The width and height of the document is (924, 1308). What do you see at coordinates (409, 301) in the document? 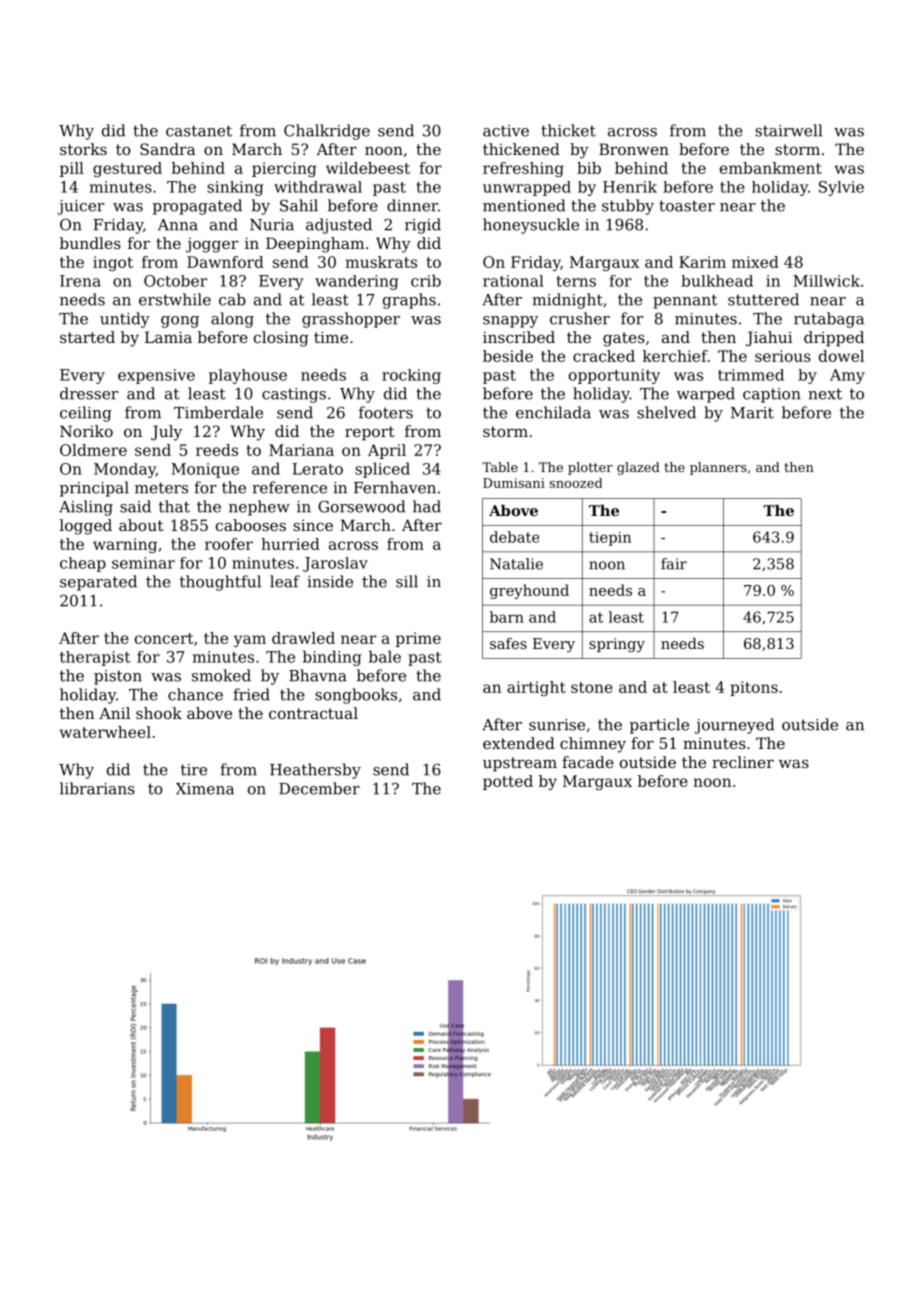
I see `graphs` at bounding box center [409, 301].
